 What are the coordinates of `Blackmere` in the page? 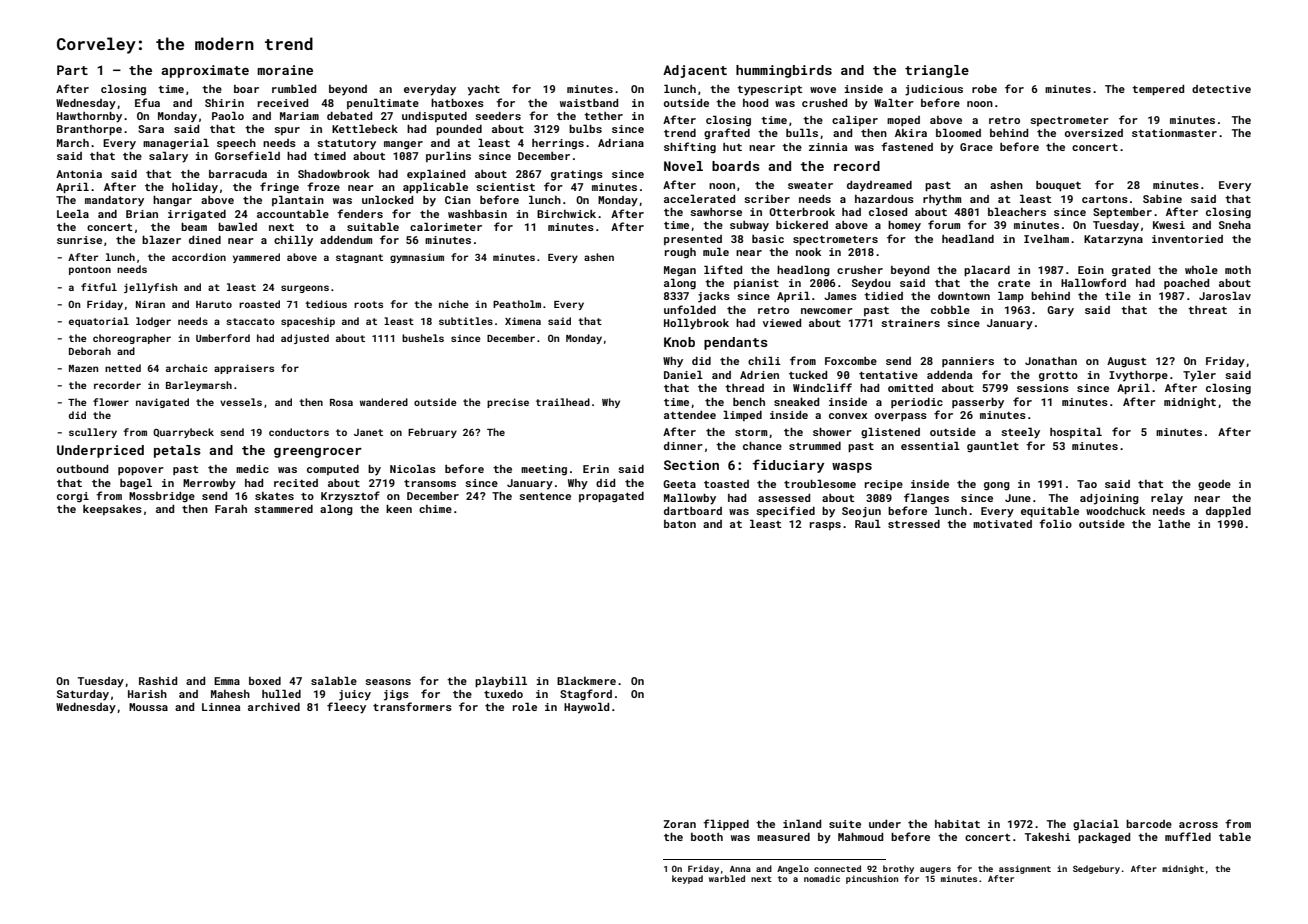 It's located at (586, 680).
